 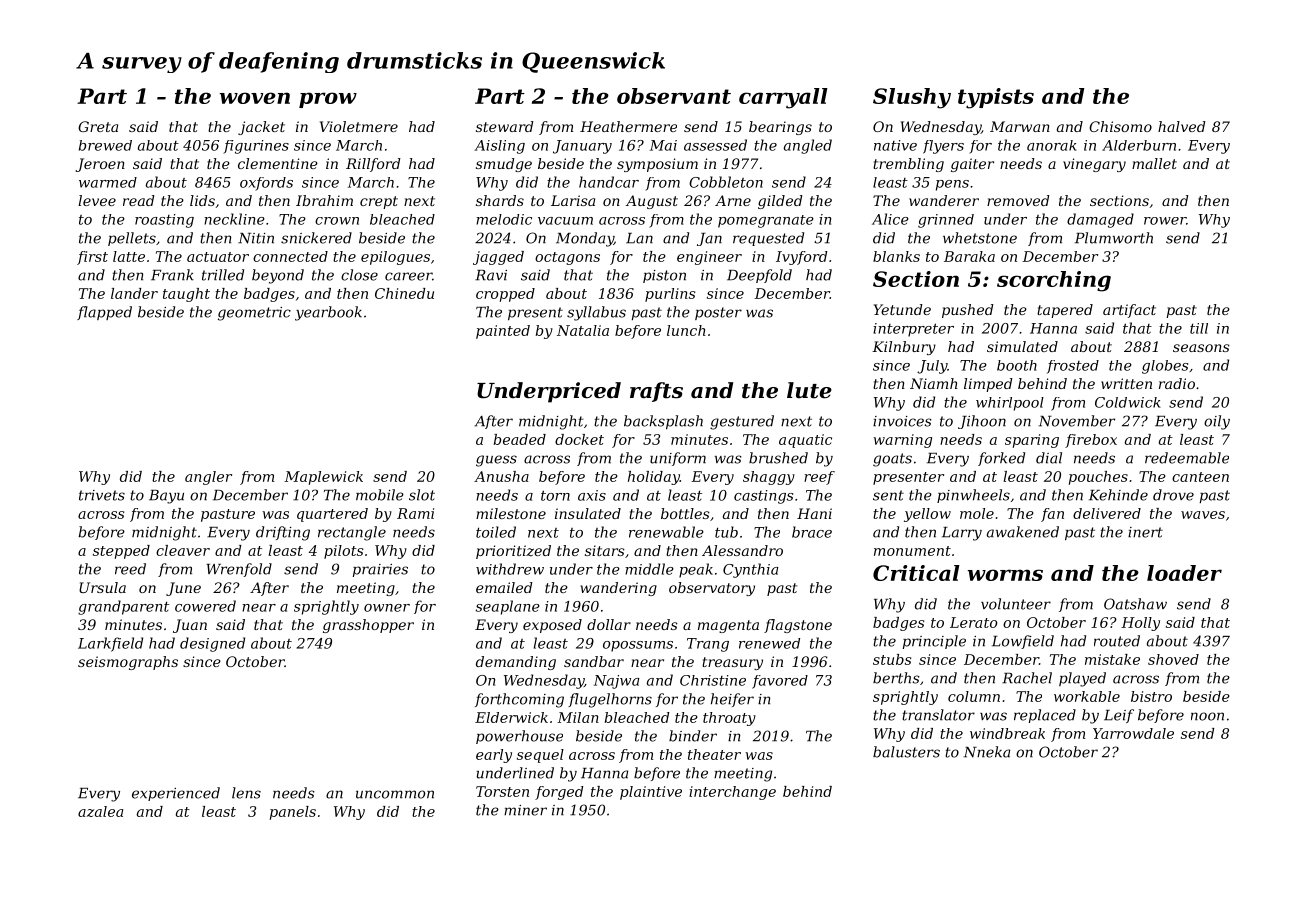 What do you see at coordinates (98, 126) in the document?
I see `Greta` at bounding box center [98, 126].
